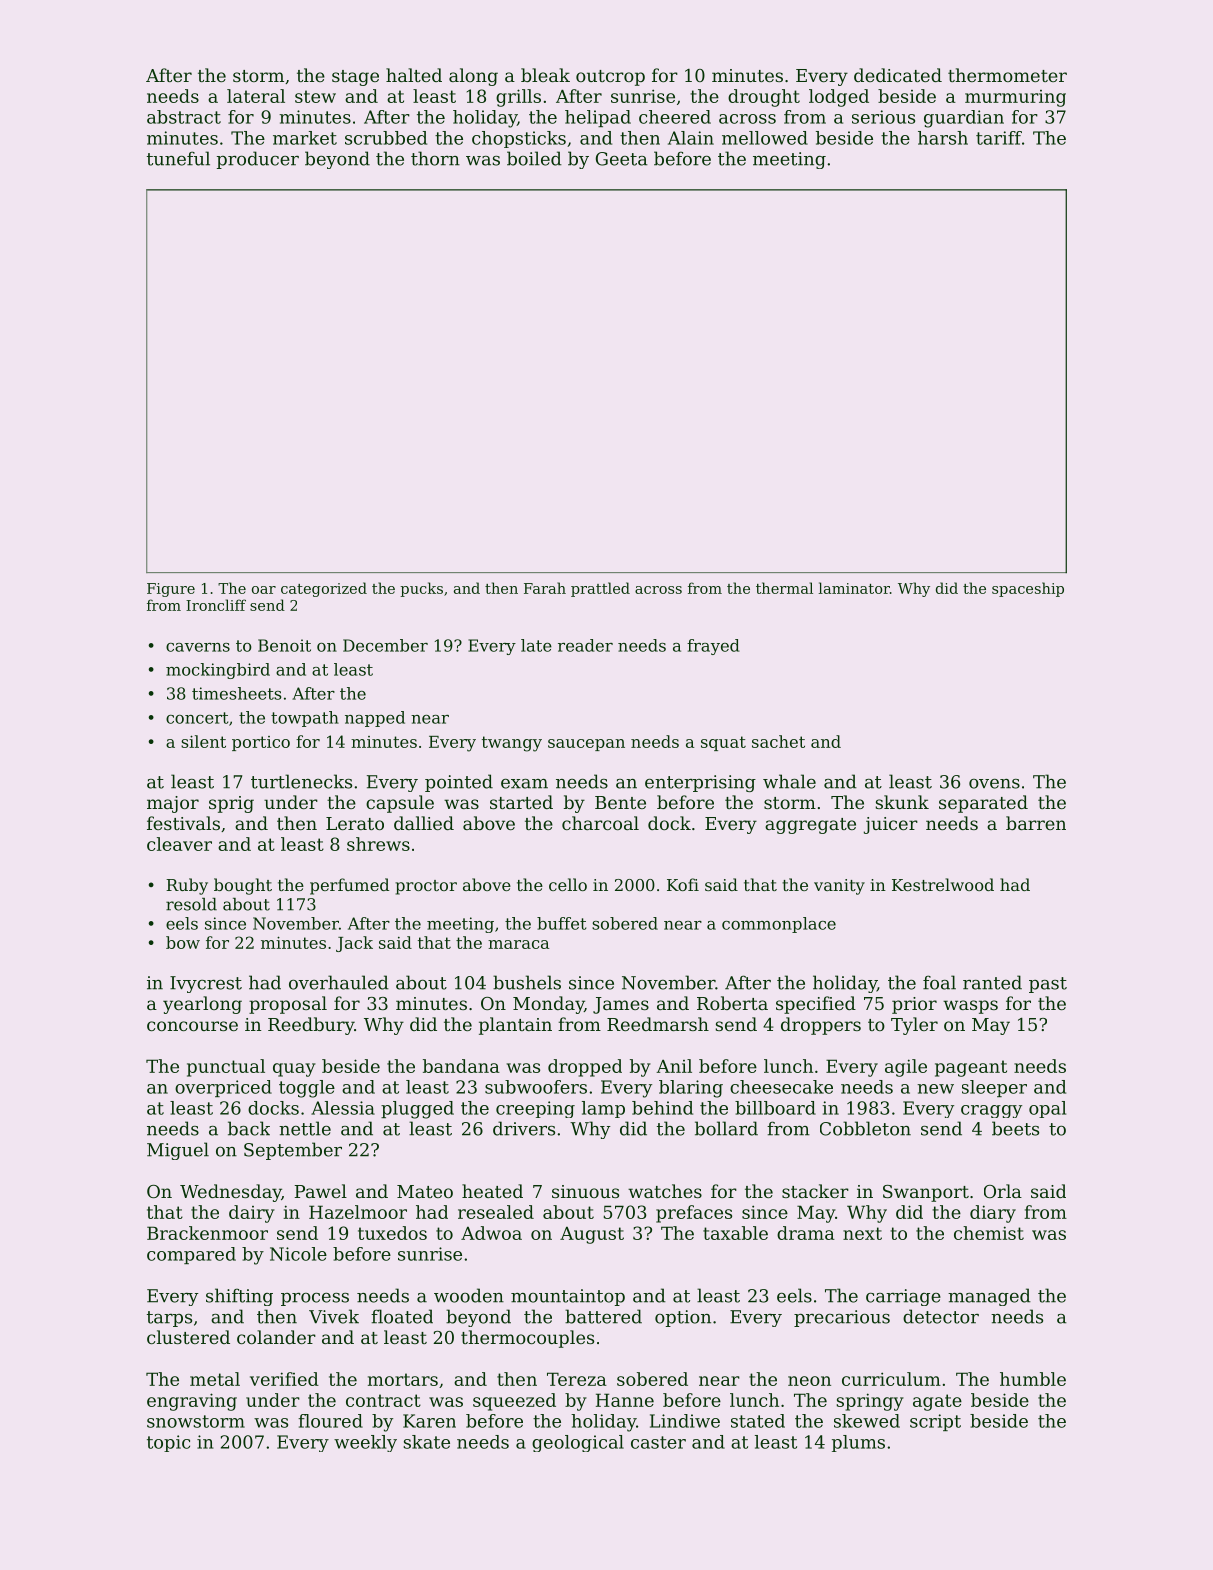  I want to click on stew, so click(315, 96).
